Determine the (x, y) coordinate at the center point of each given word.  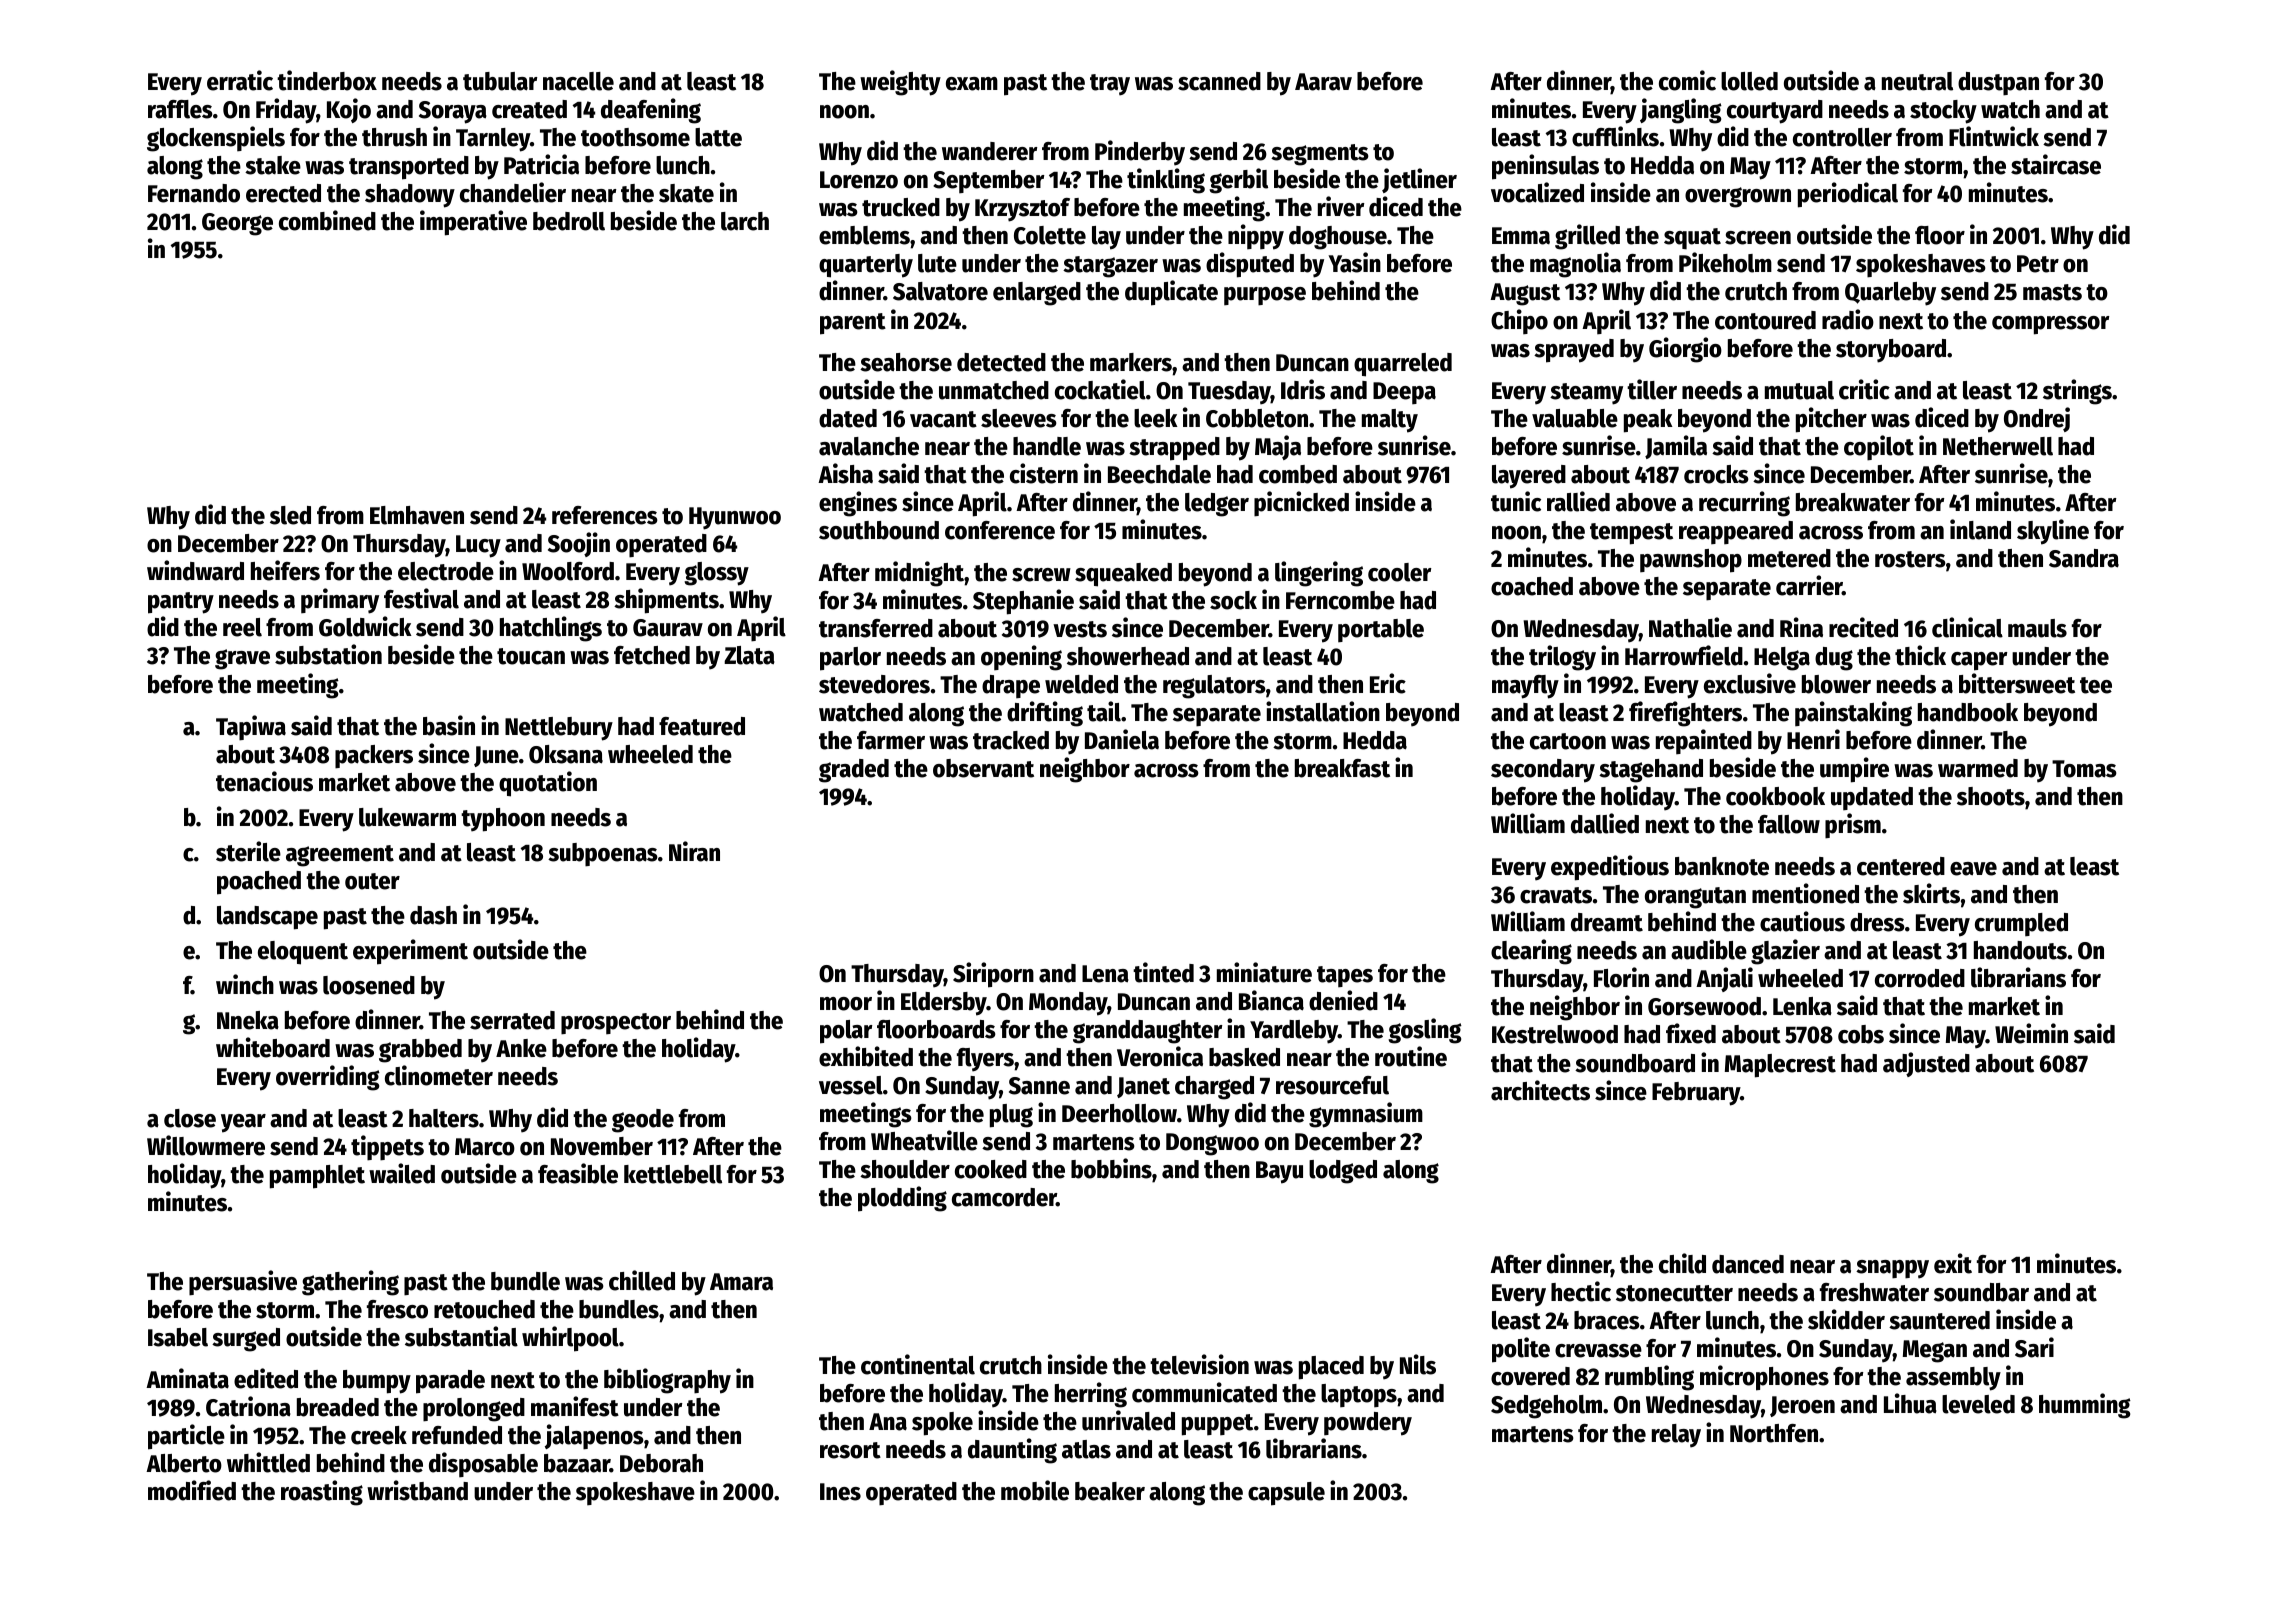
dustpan (1998, 84)
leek (1156, 418)
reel (242, 627)
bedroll (569, 221)
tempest (1631, 534)
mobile (1035, 1490)
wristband (417, 1490)
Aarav (1323, 82)
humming (2085, 1406)
